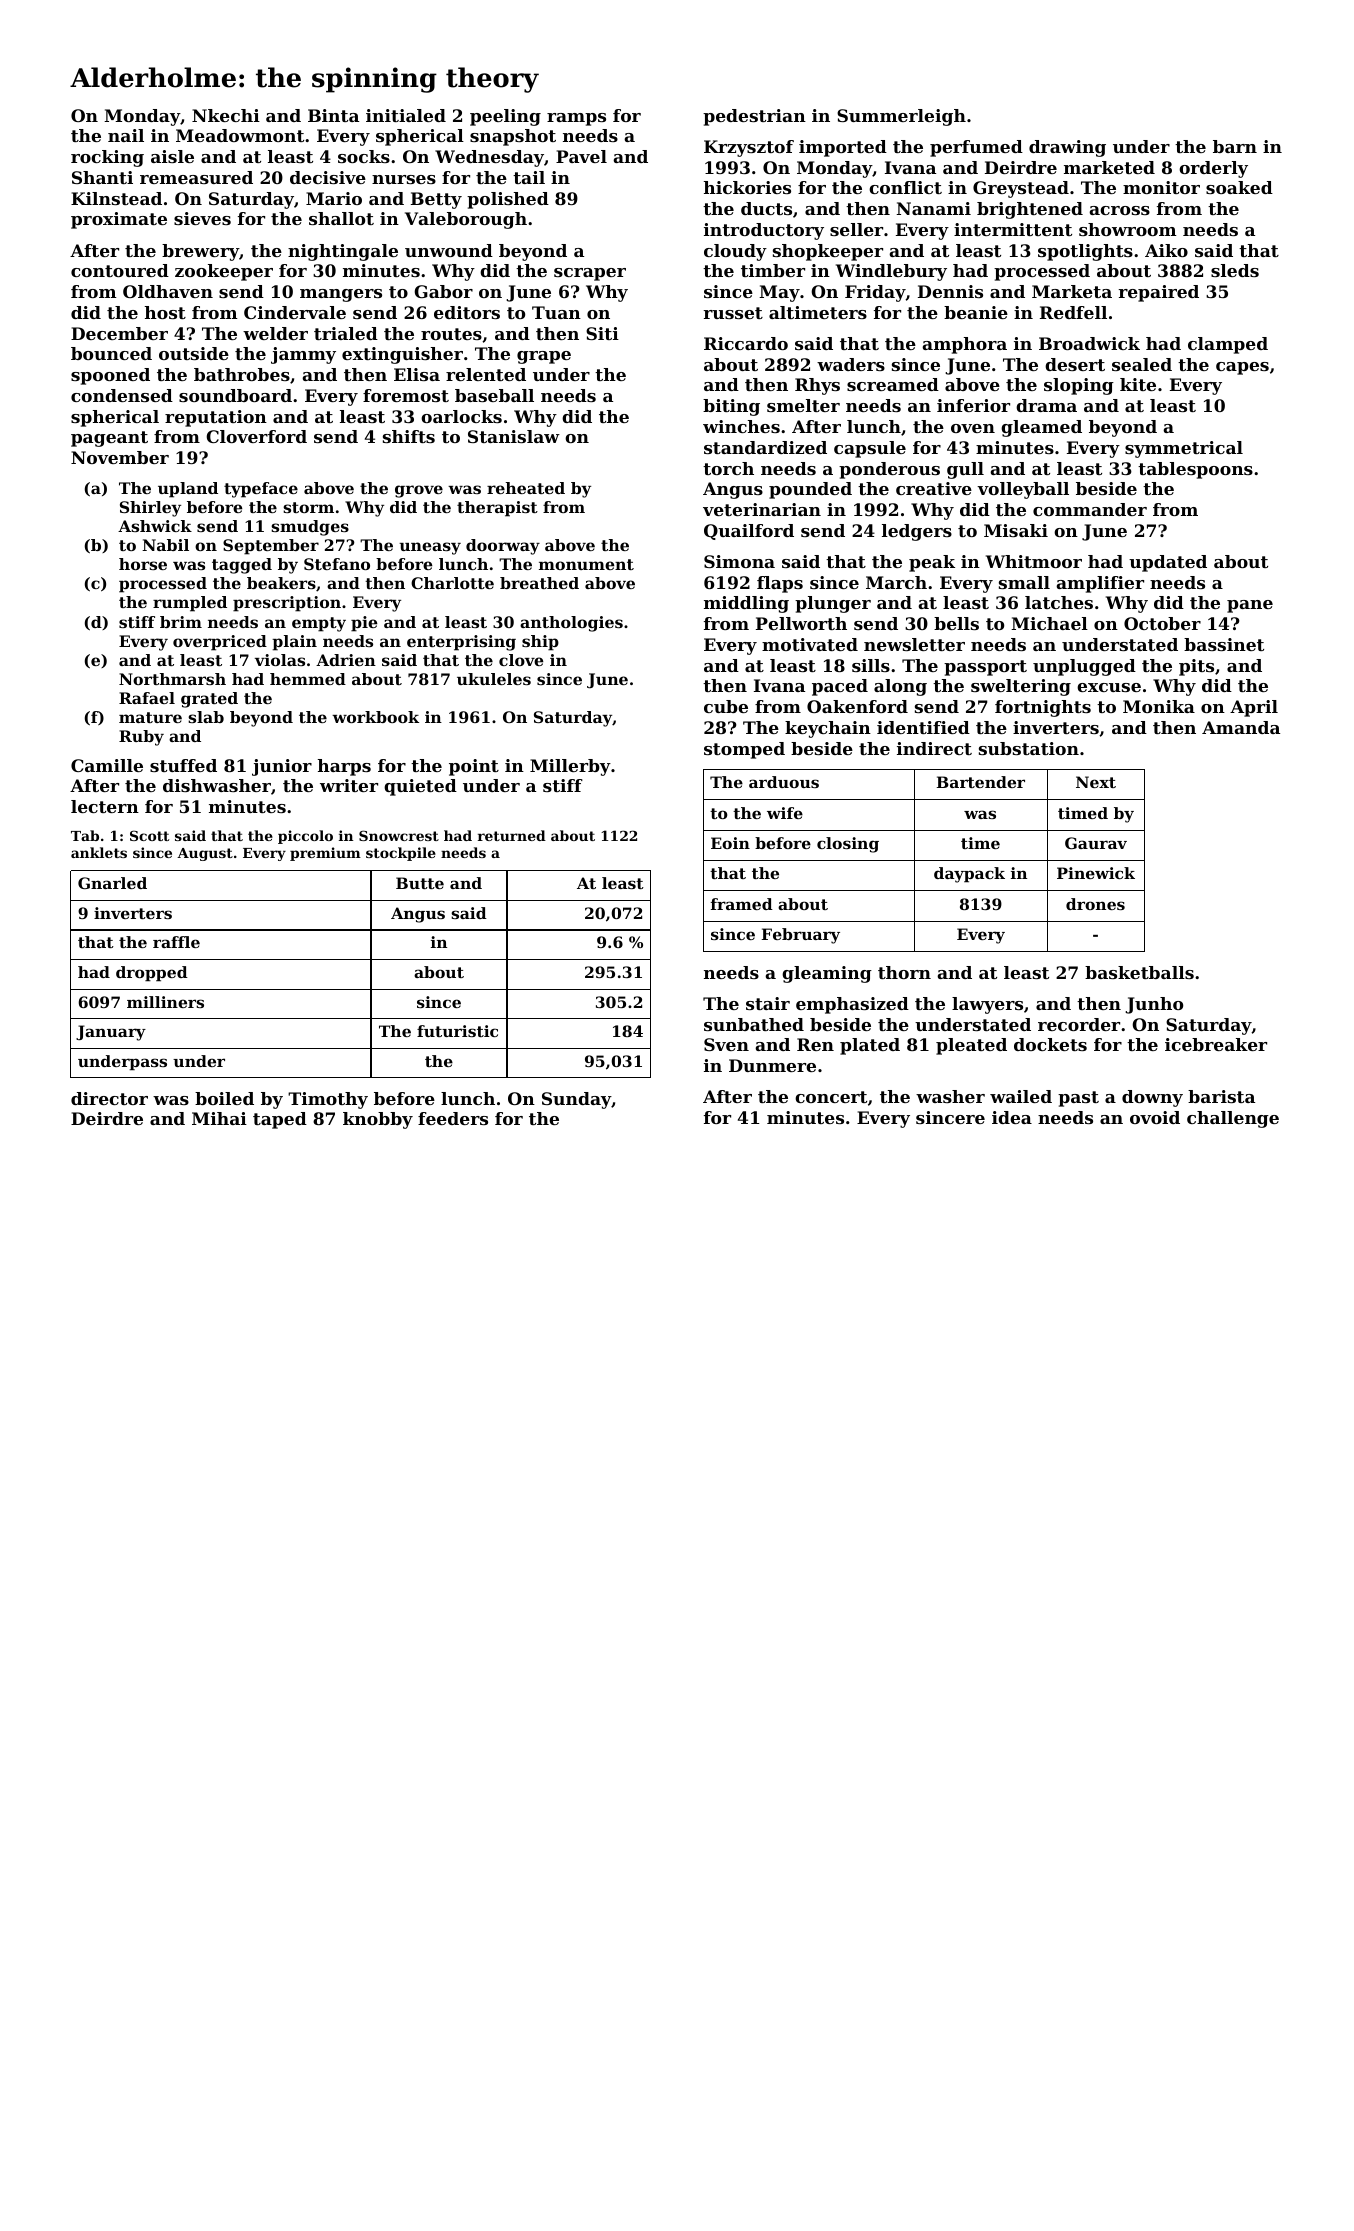  What do you see at coordinates (840, 687) in the image?
I see `paced` at bounding box center [840, 687].
